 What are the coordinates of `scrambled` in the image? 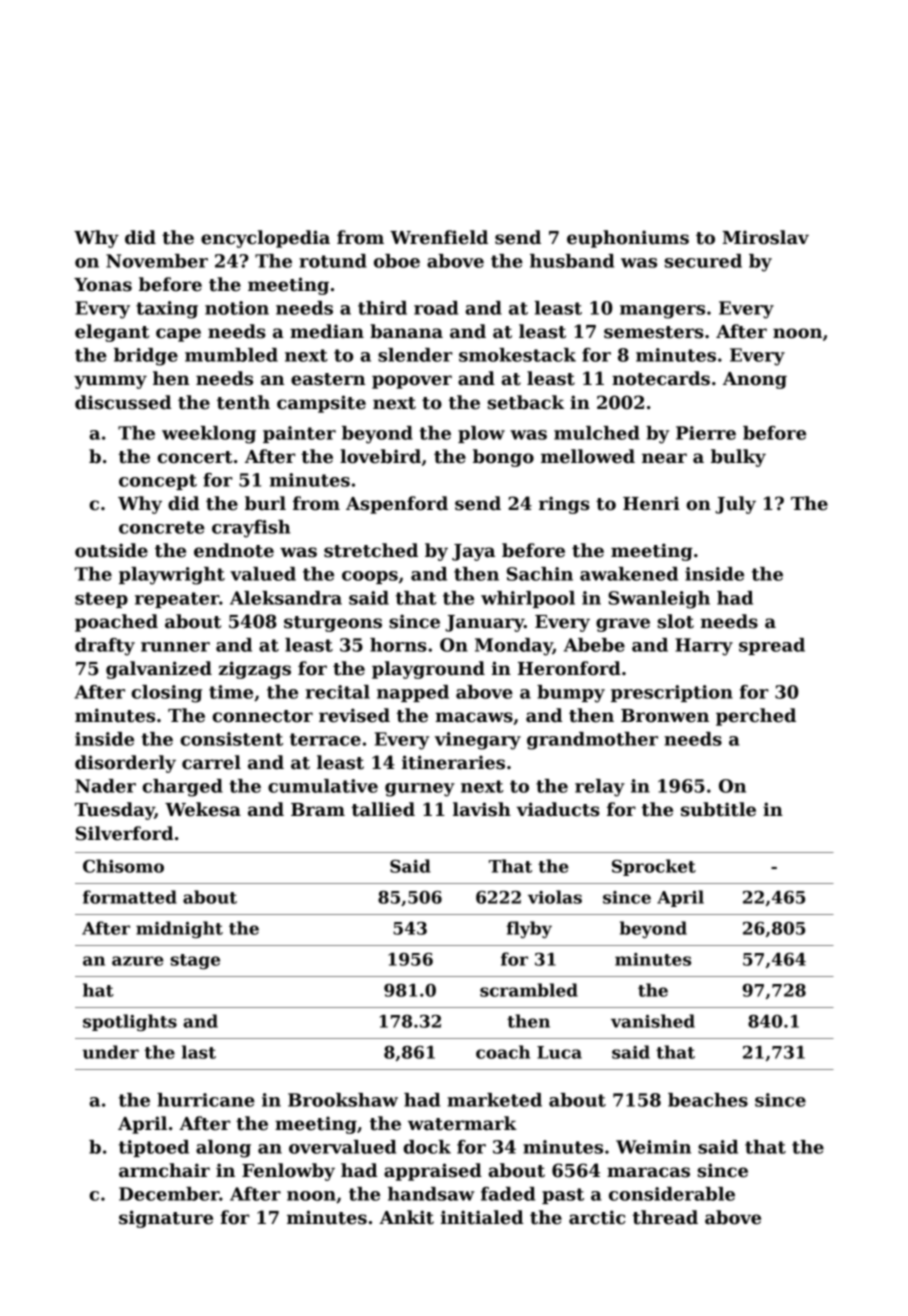 It's located at (529, 990).
